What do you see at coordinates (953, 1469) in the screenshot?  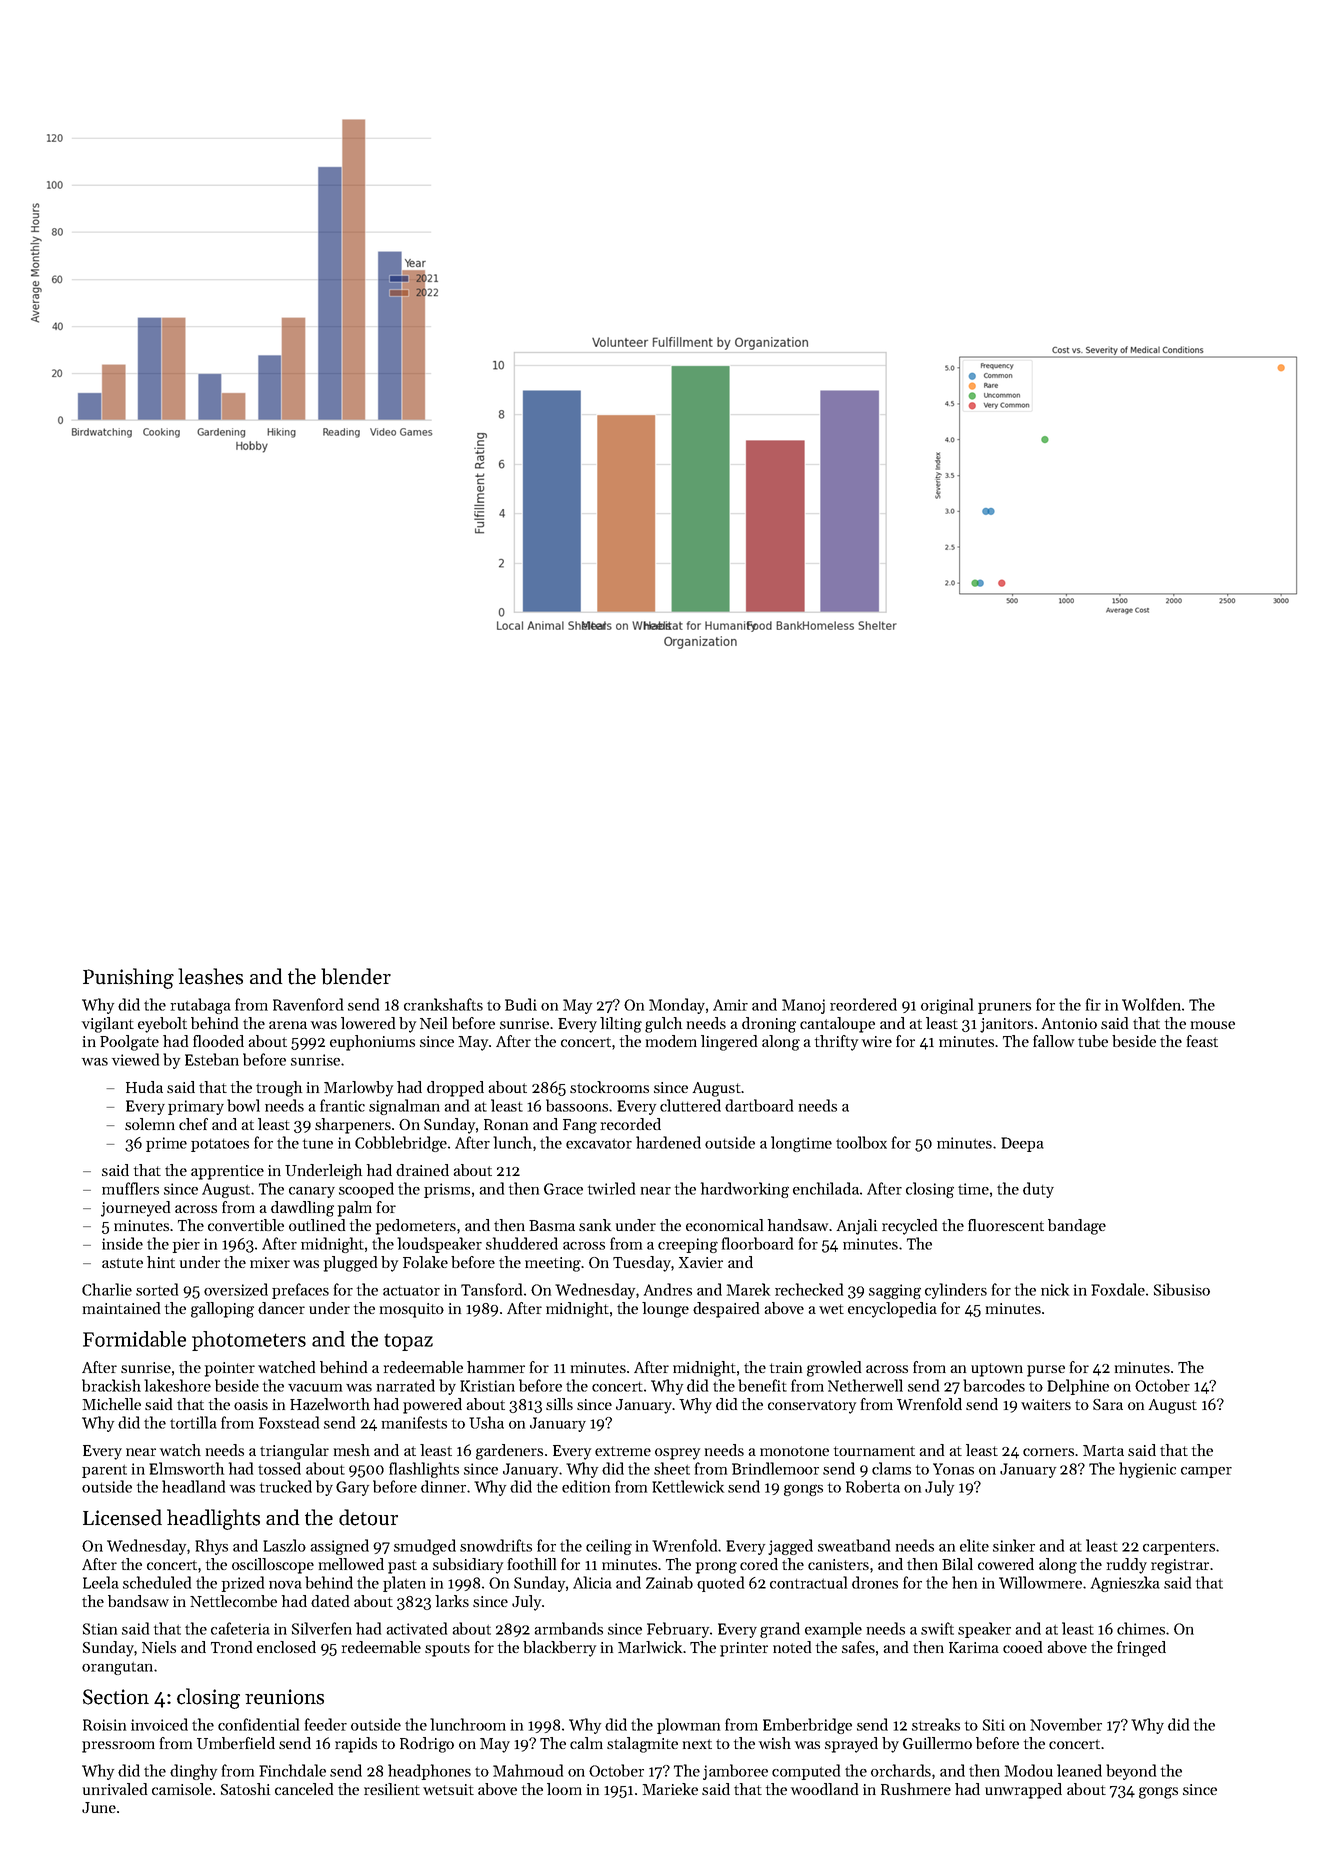 I see `Yonas` at bounding box center [953, 1469].
